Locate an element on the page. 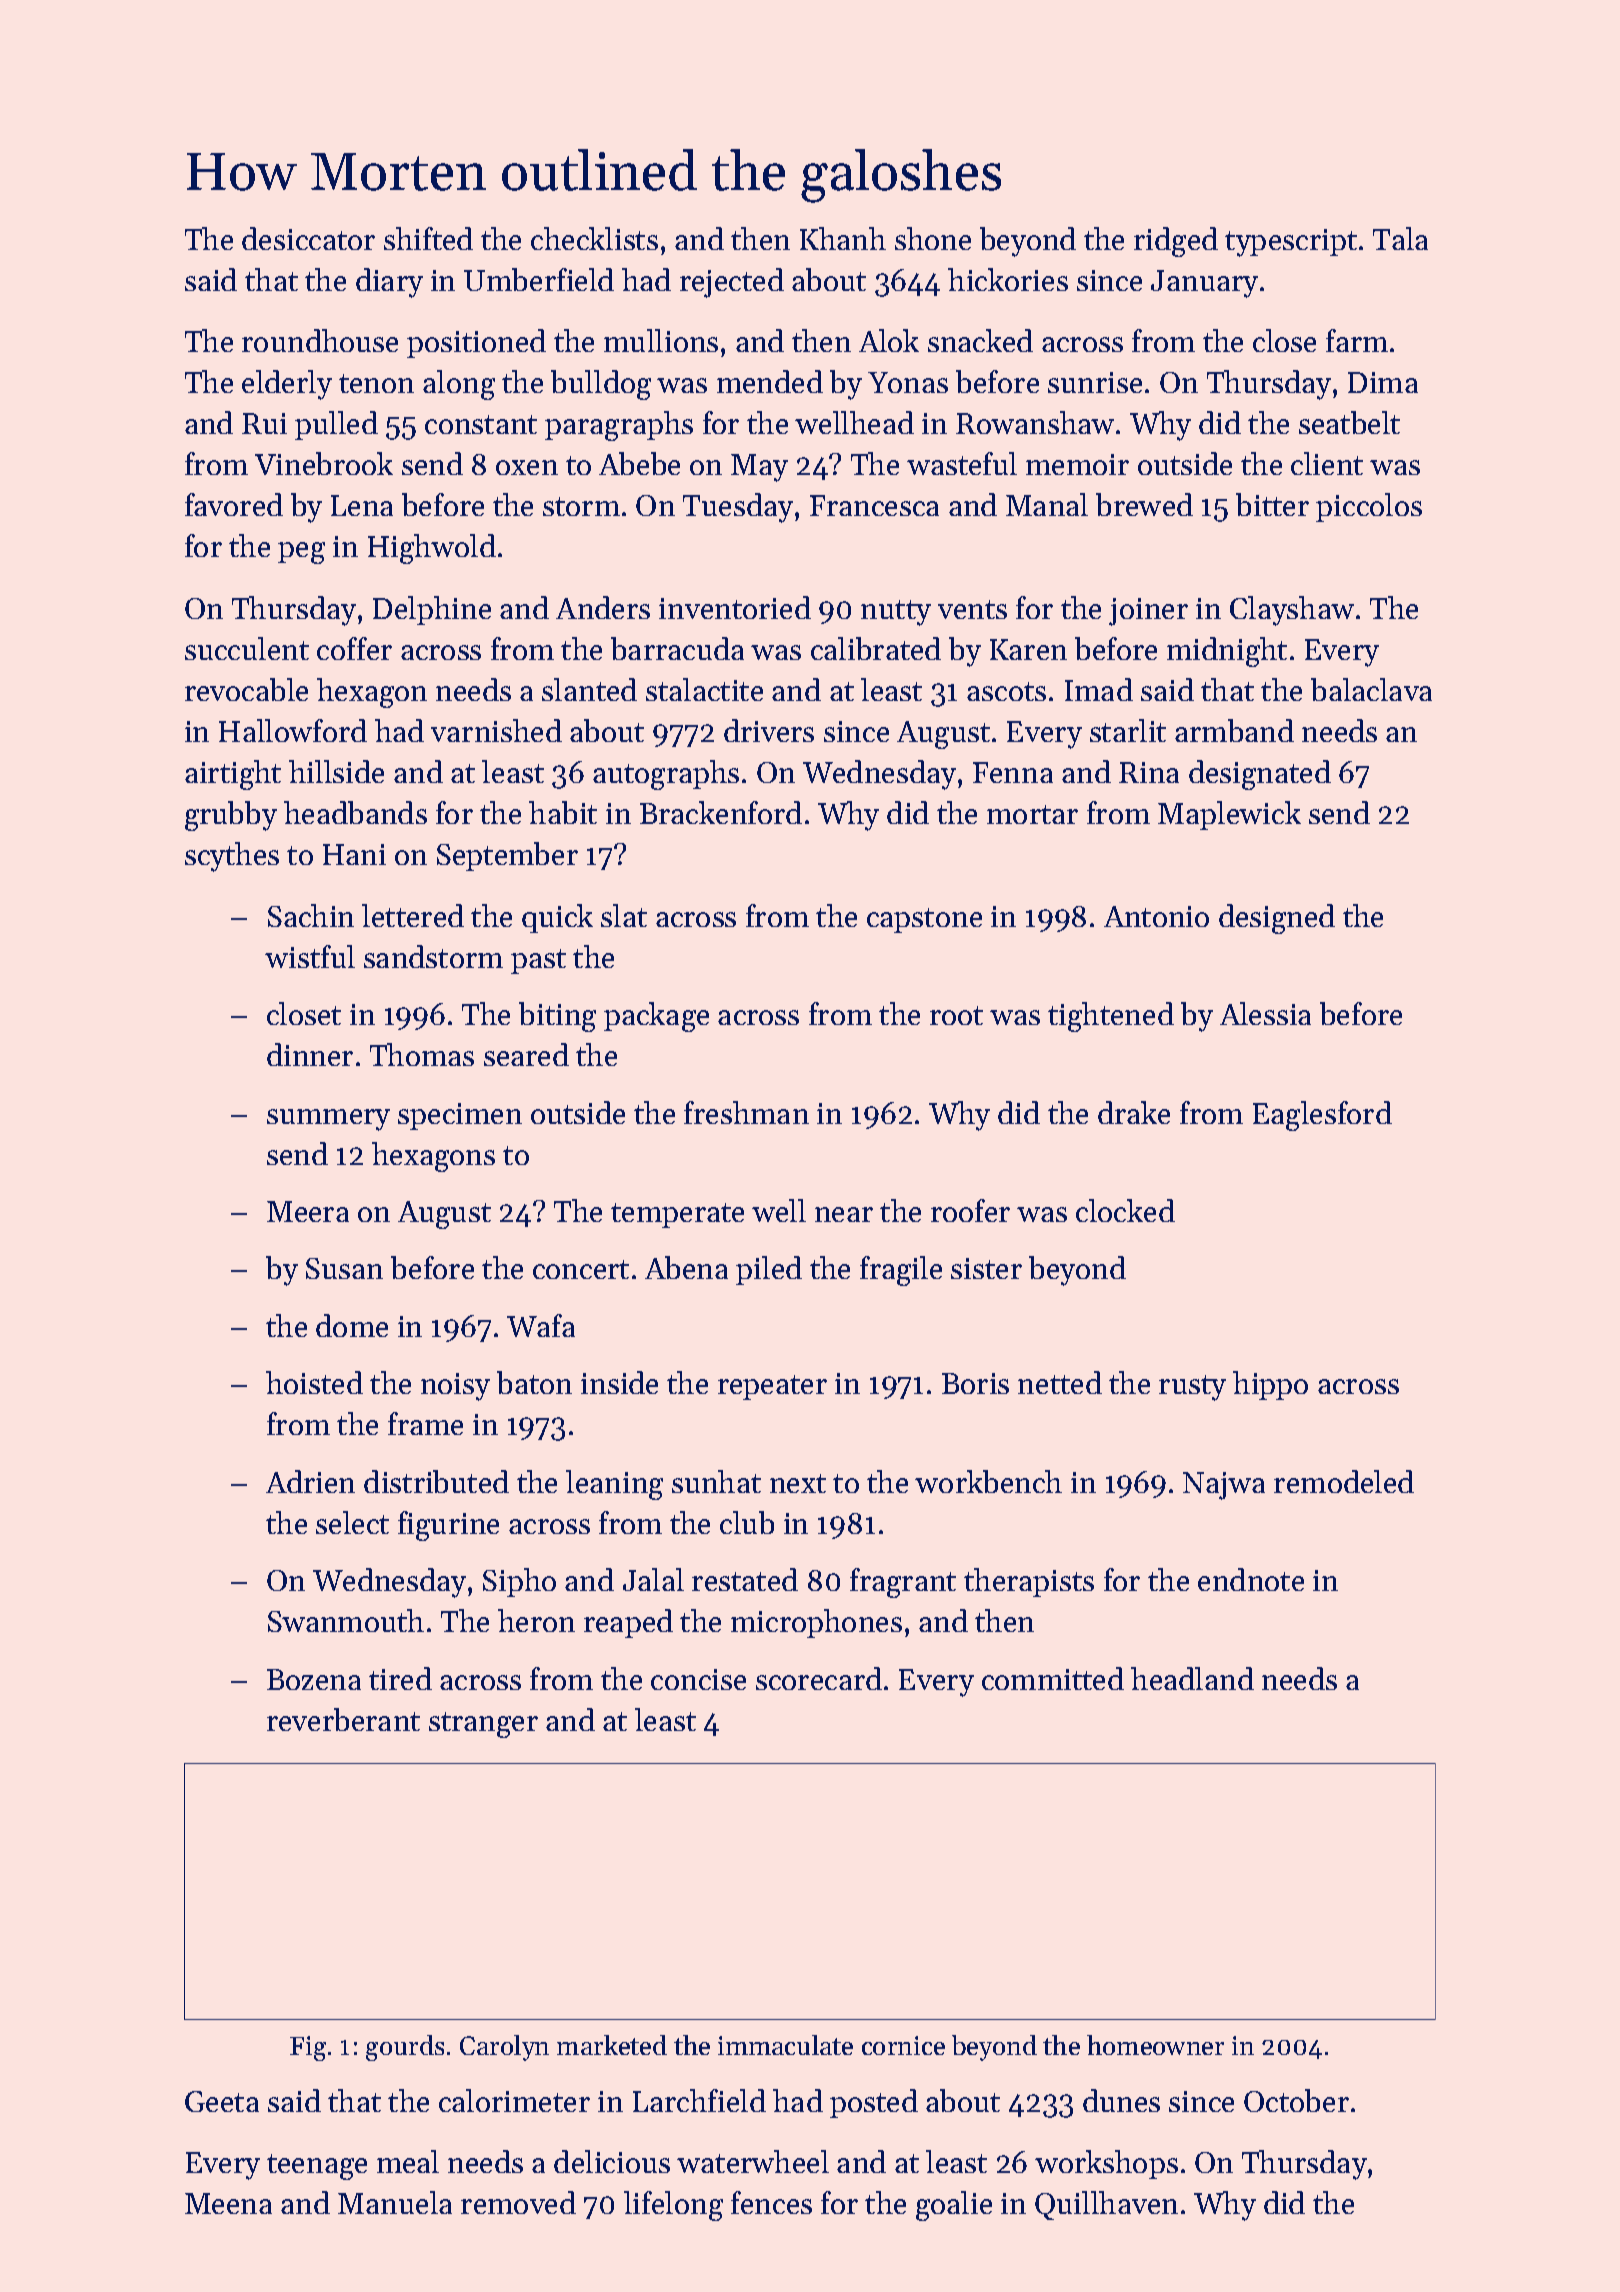 The height and width of the page is (2292, 1620). distributed is located at coordinates (436, 1481).
